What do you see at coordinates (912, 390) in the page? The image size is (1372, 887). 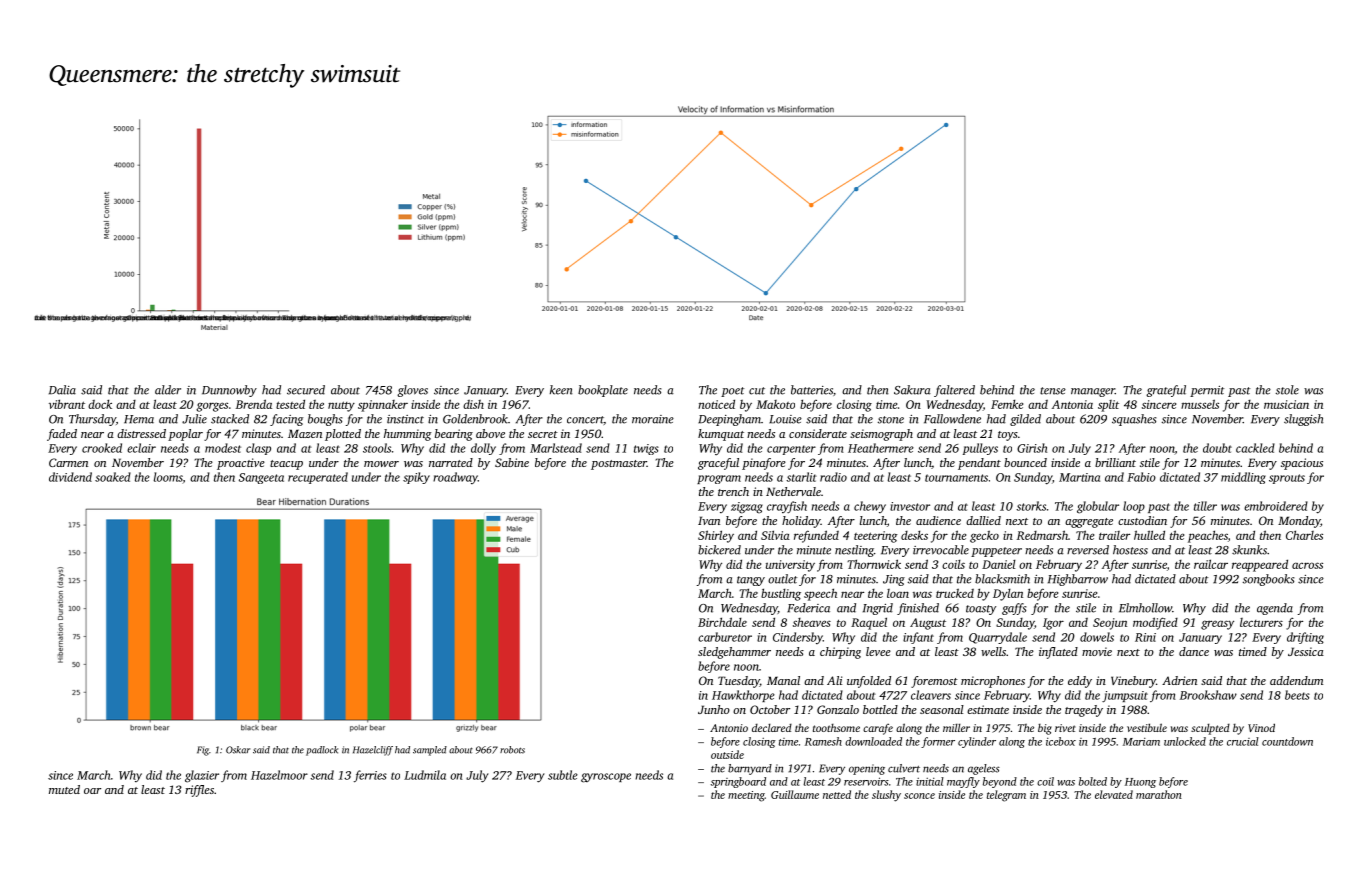 I see `Sakura` at bounding box center [912, 390].
